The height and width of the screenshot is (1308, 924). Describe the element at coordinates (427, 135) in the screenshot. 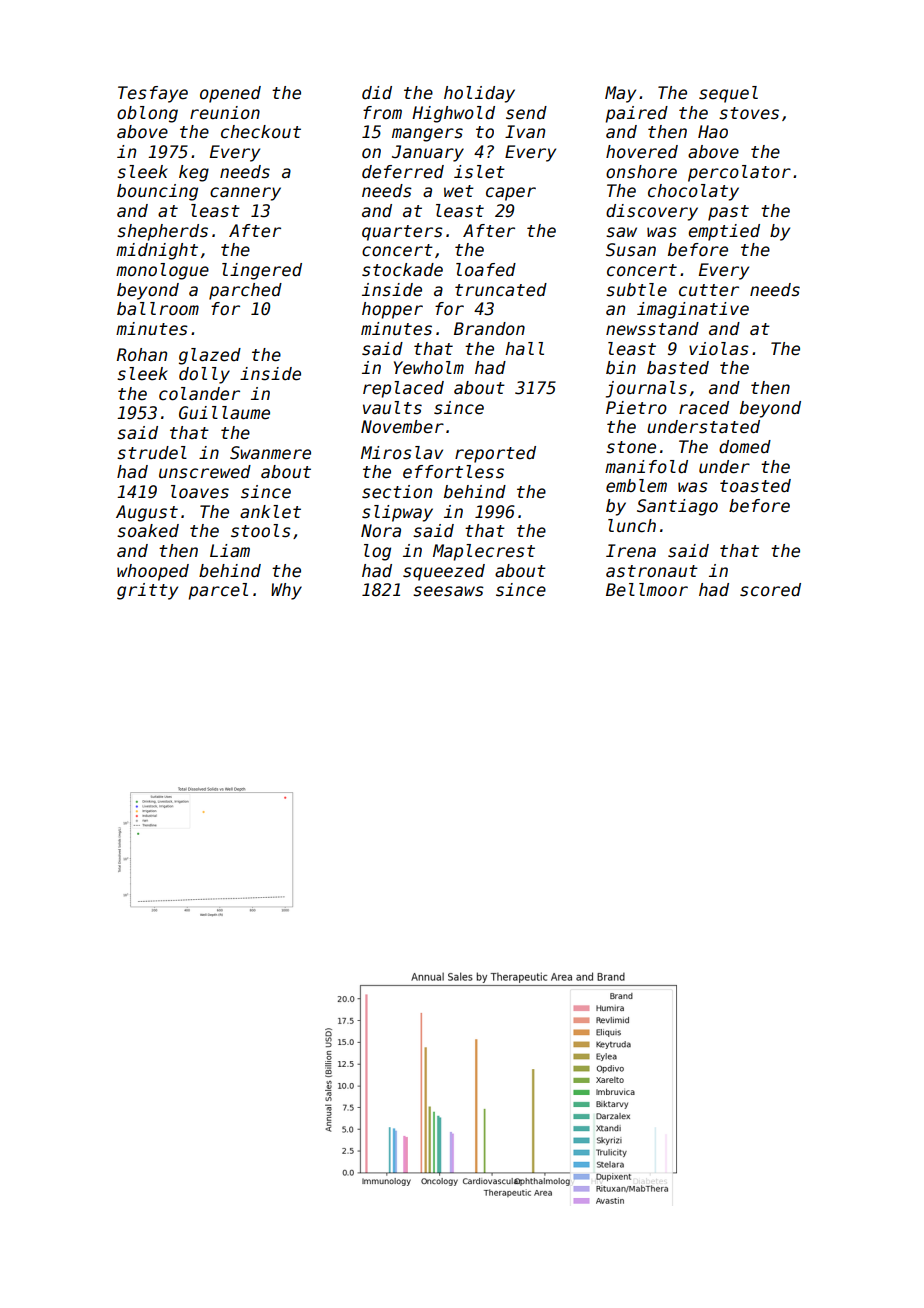

I see `mangers` at that location.
